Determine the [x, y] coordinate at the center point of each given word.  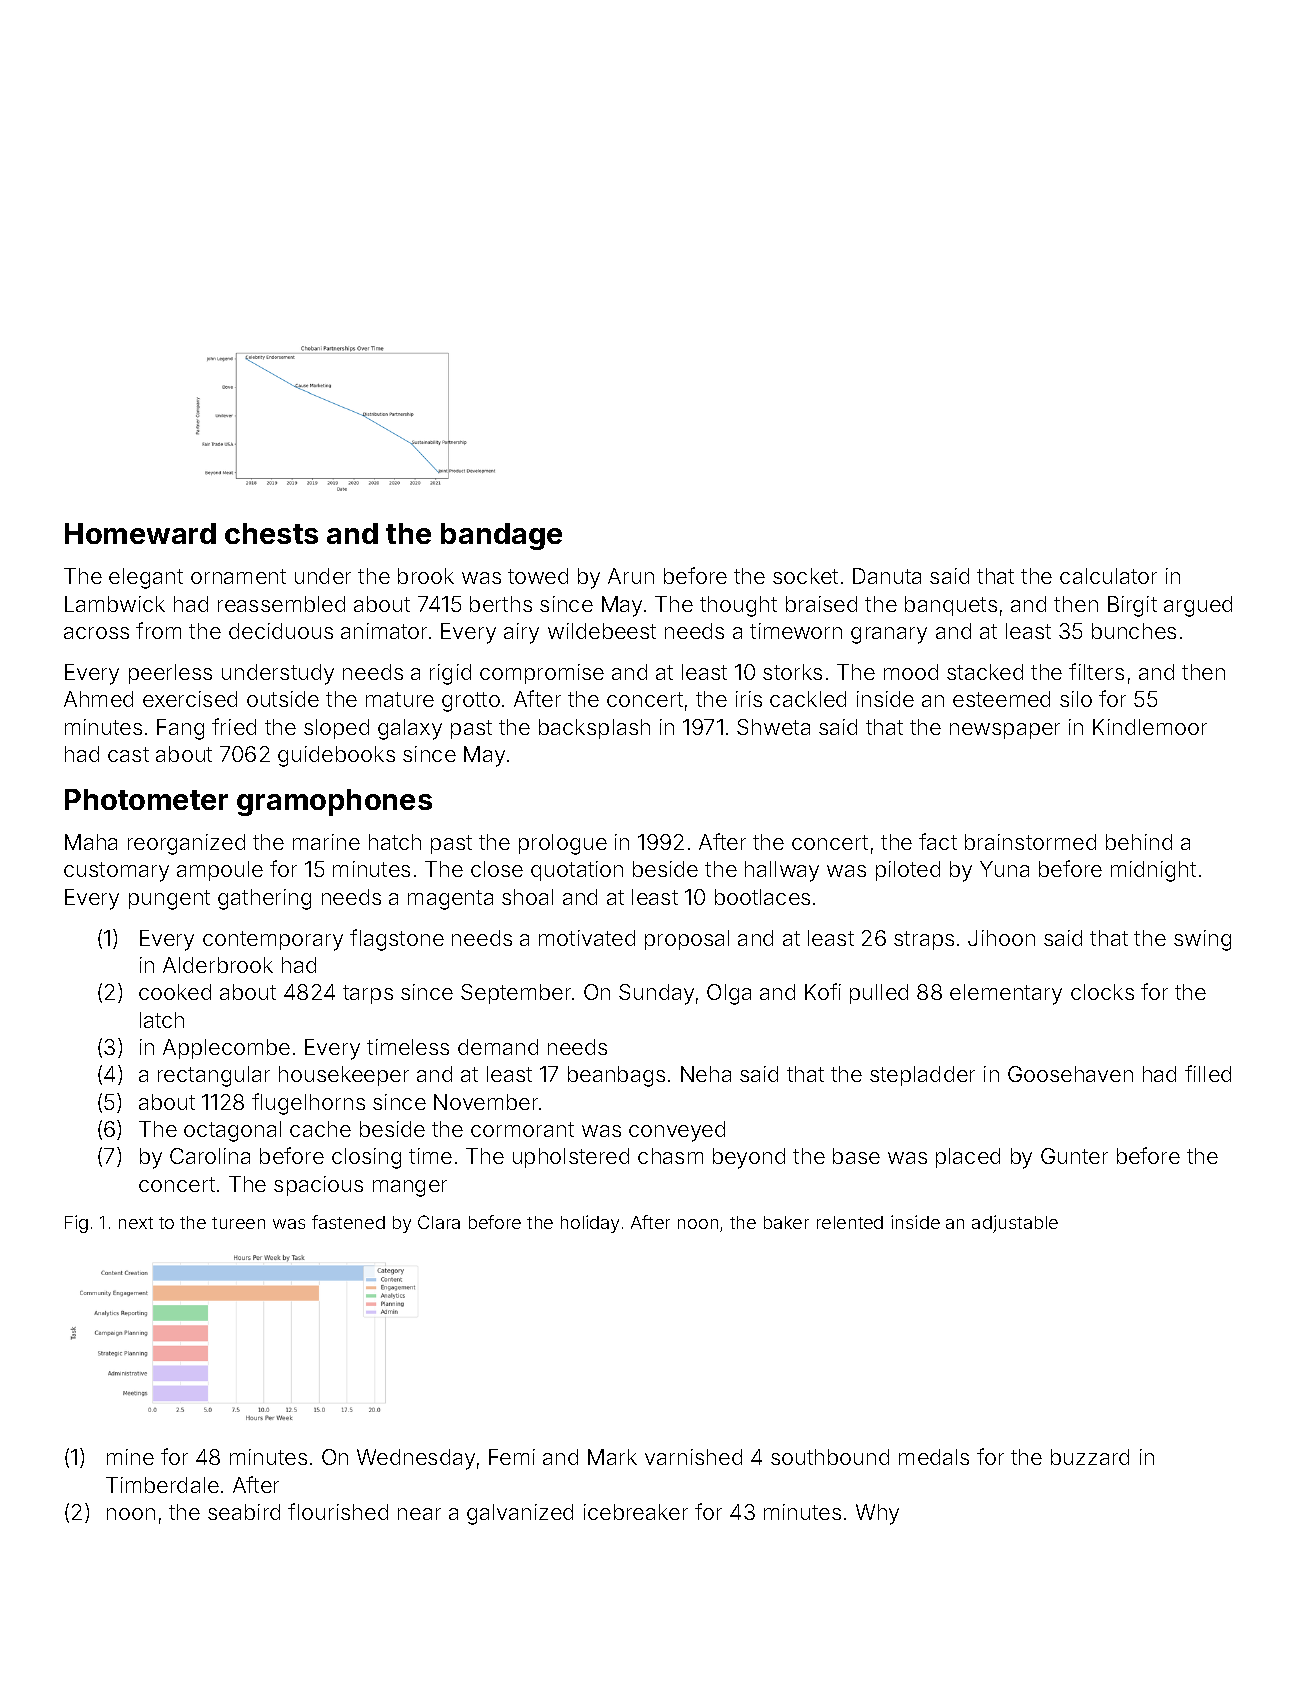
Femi [512, 1457]
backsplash [594, 729]
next [136, 1223]
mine [130, 1457]
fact [938, 841]
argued [1198, 606]
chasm [670, 1156]
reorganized [186, 844]
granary [889, 635]
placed [968, 1158]
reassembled [281, 604]
